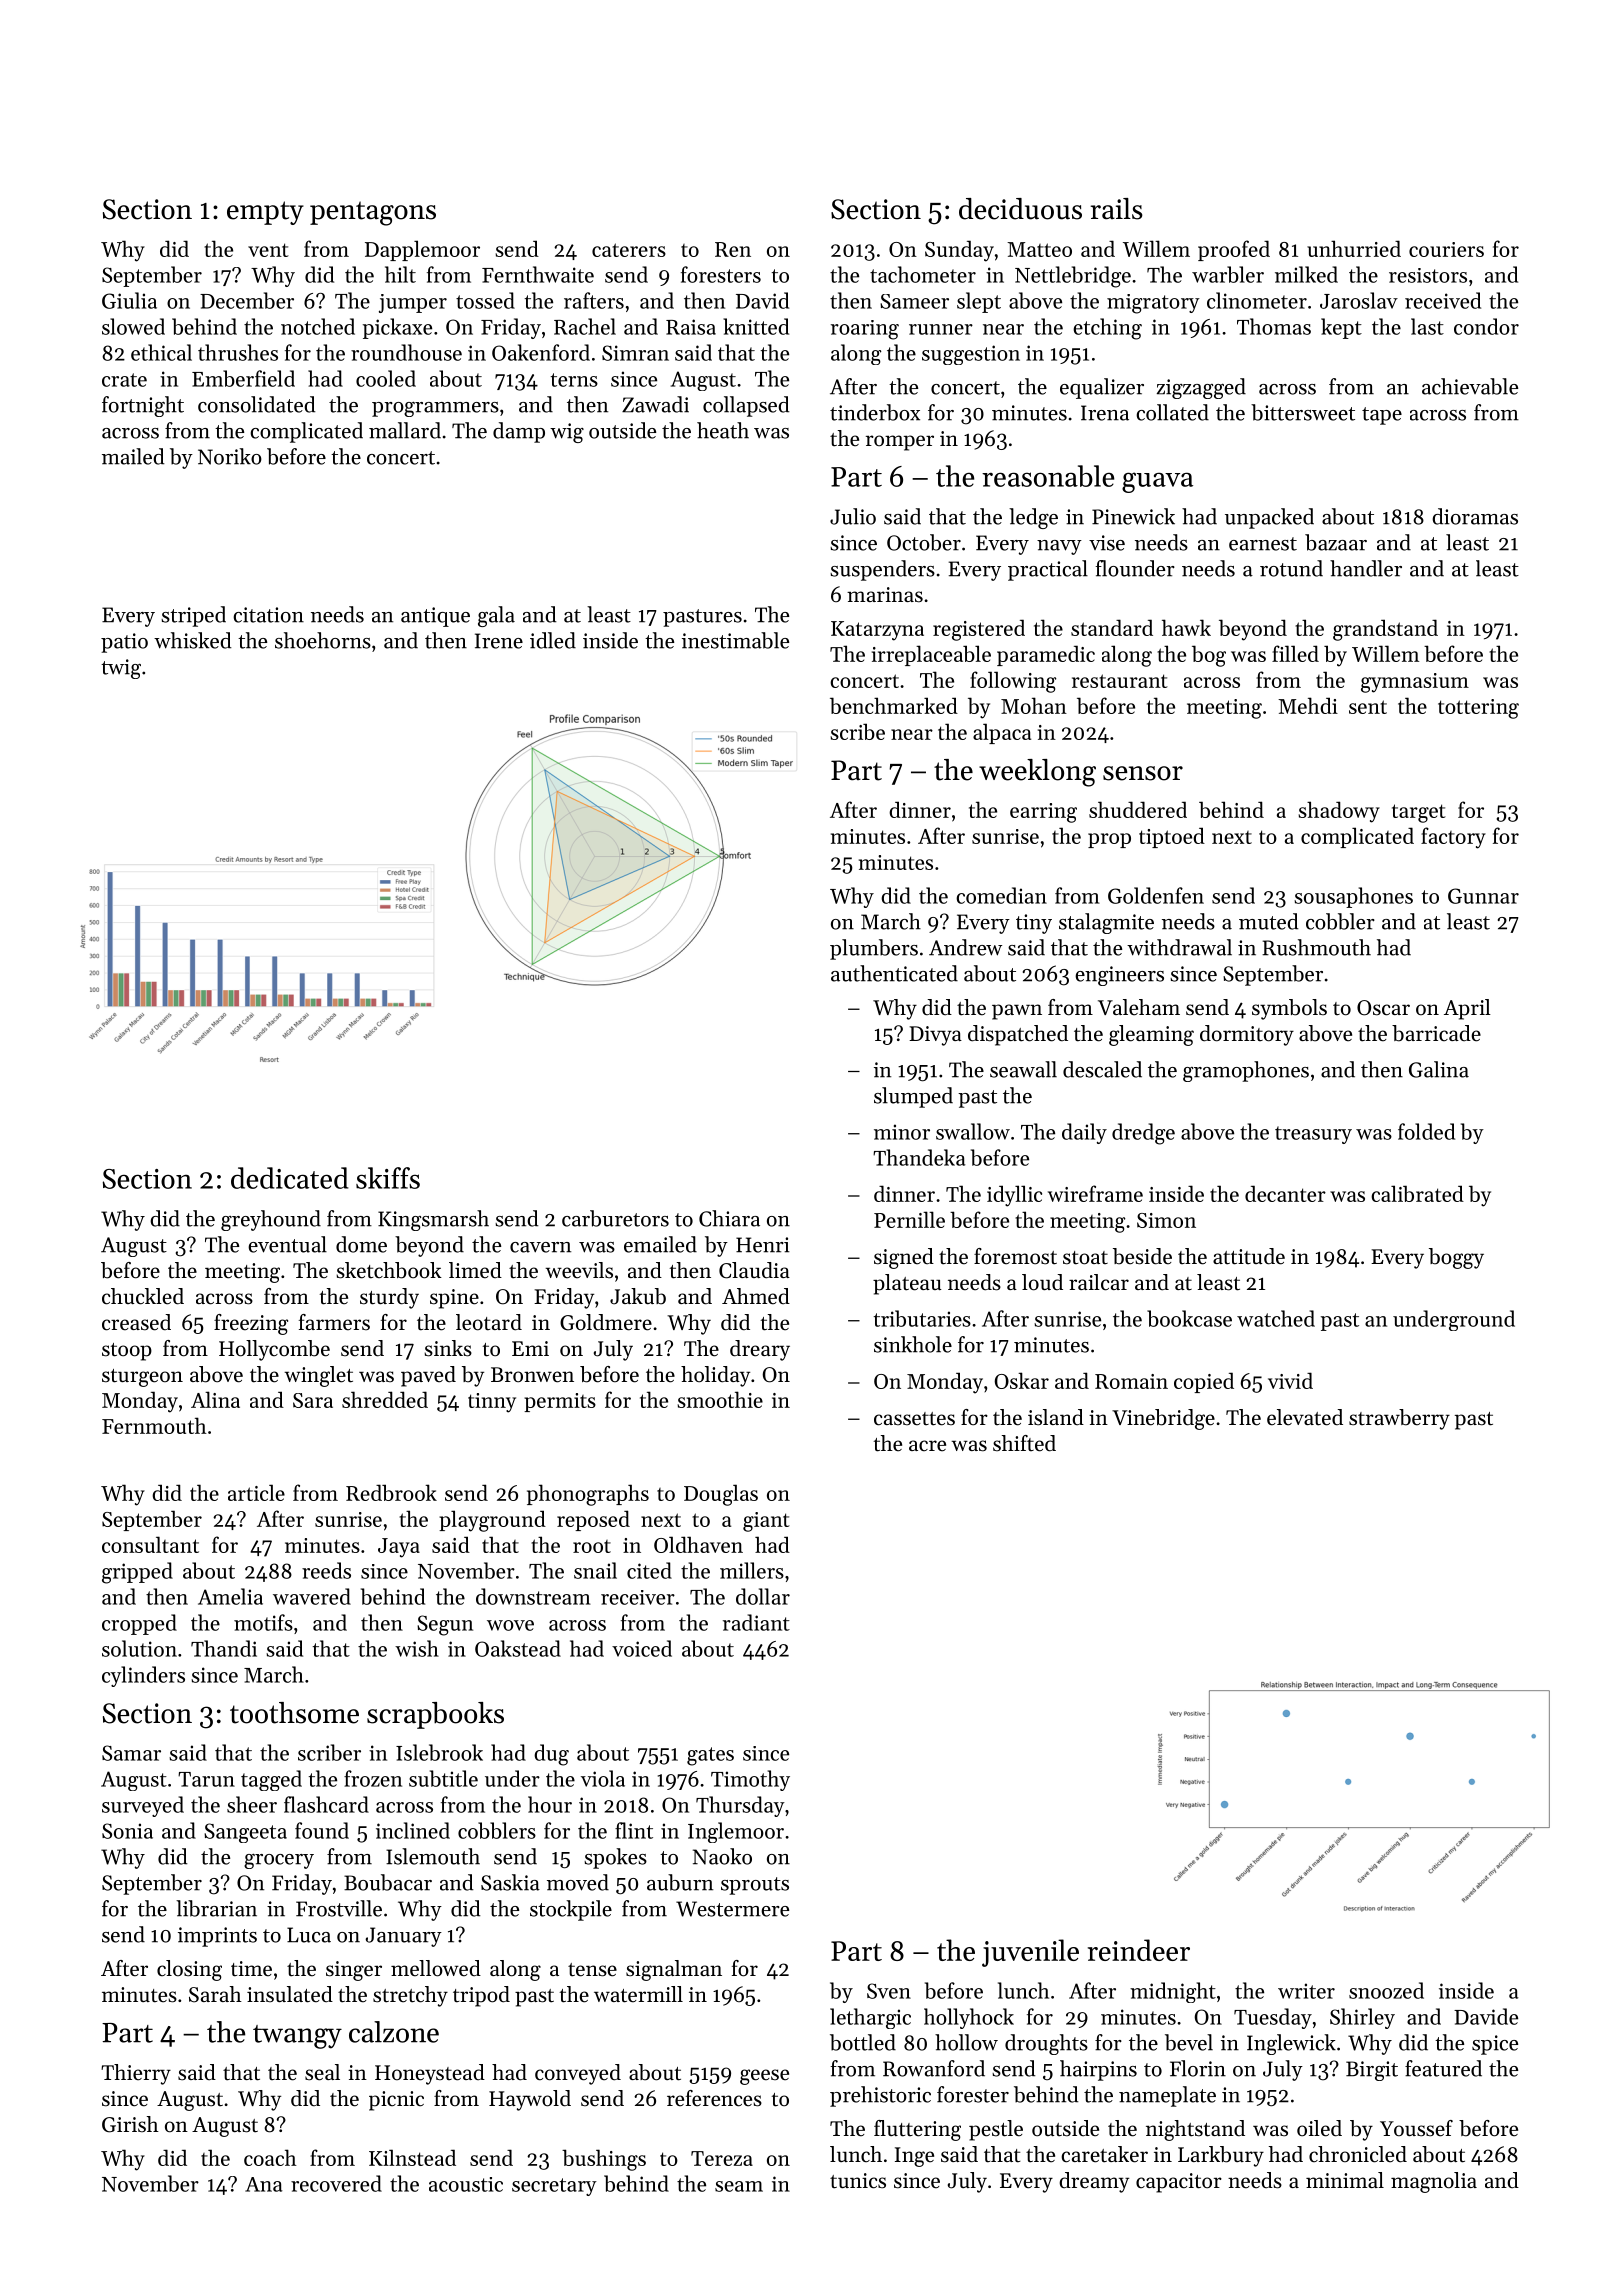  I want to click on Pernille, so click(909, 1219).
